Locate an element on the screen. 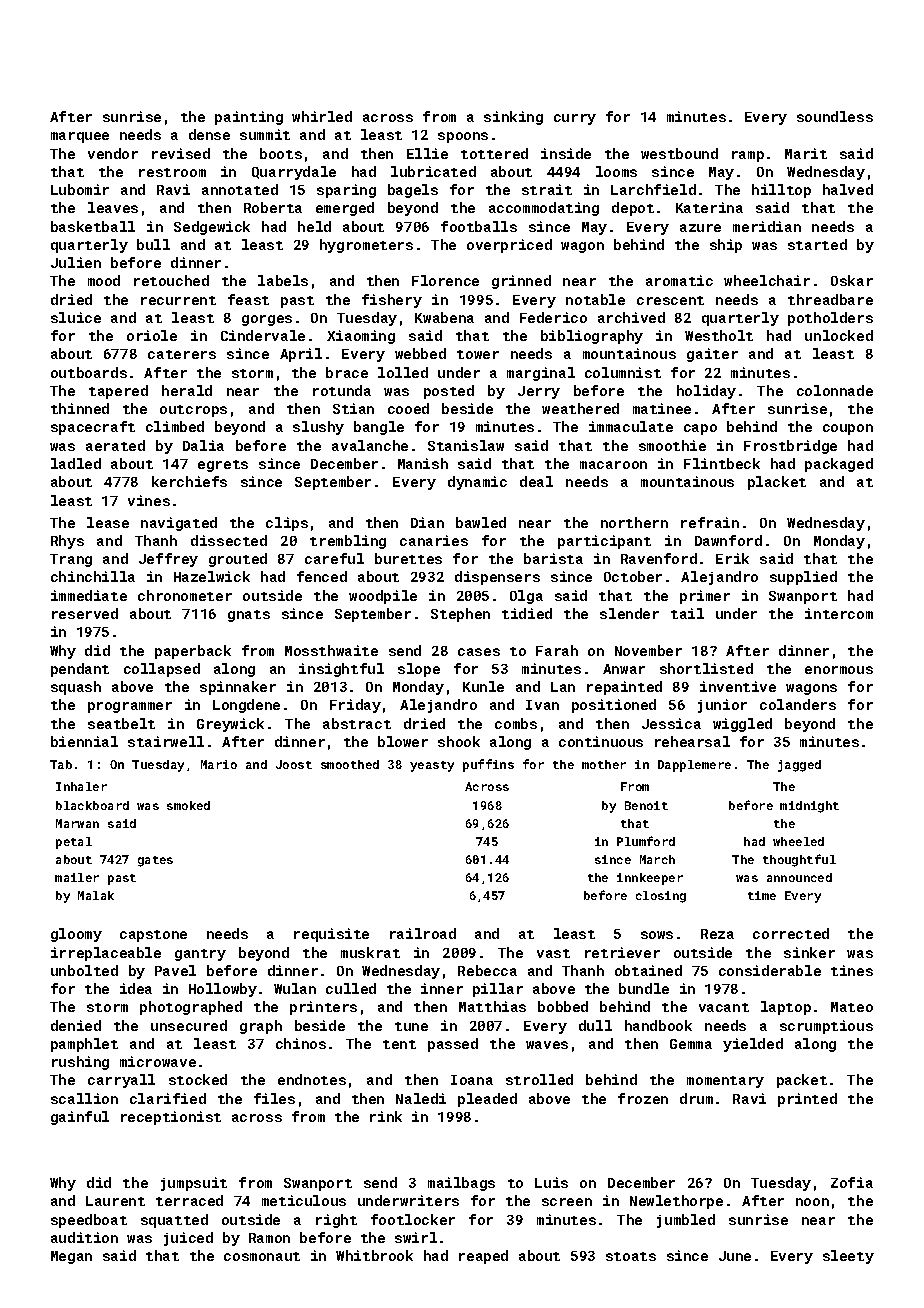 The image size is (924, 1308). Whitbrook is located at coordinates (374, 1255).
